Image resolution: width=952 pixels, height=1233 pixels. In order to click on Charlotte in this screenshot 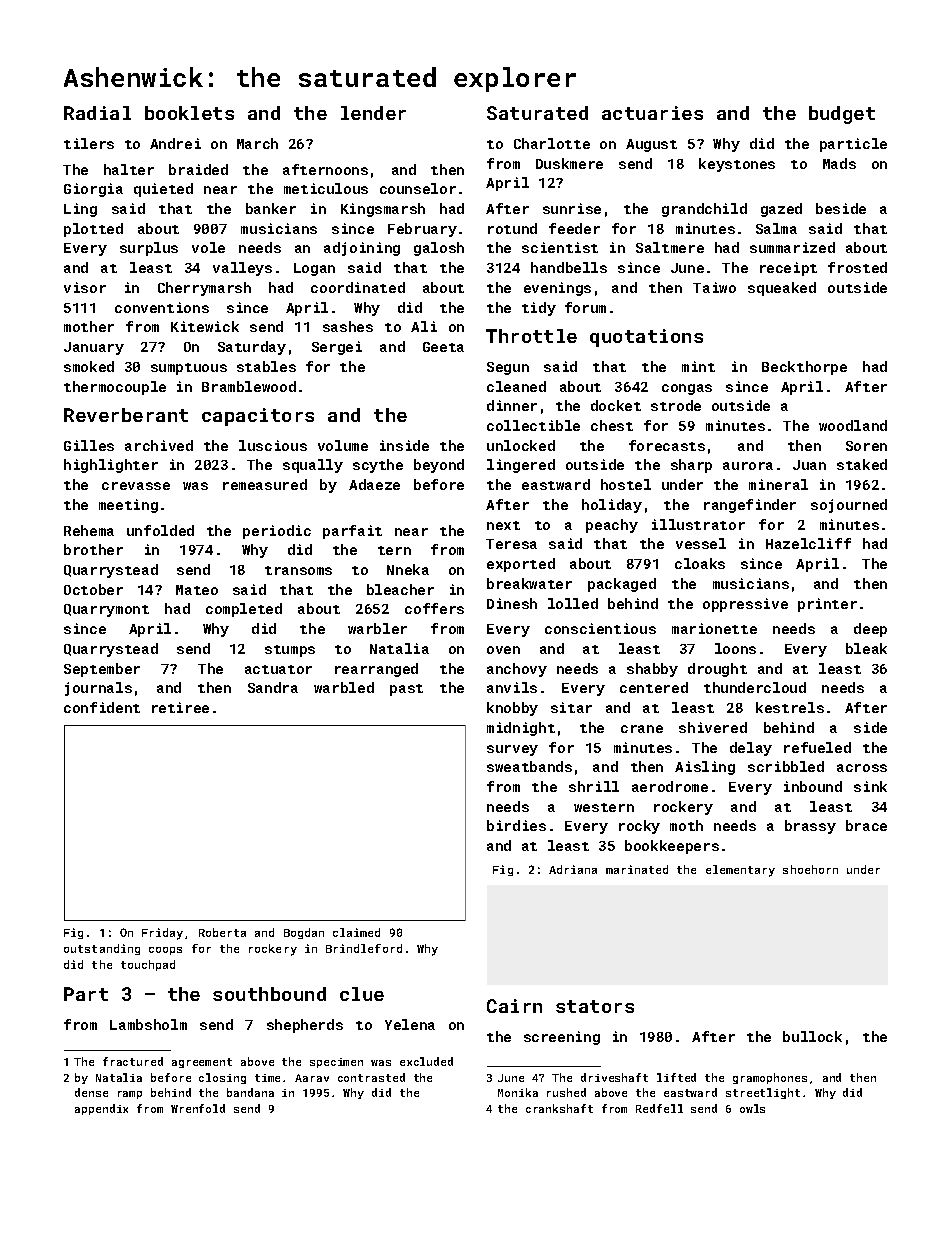, I will do `click(552, 143)`.
